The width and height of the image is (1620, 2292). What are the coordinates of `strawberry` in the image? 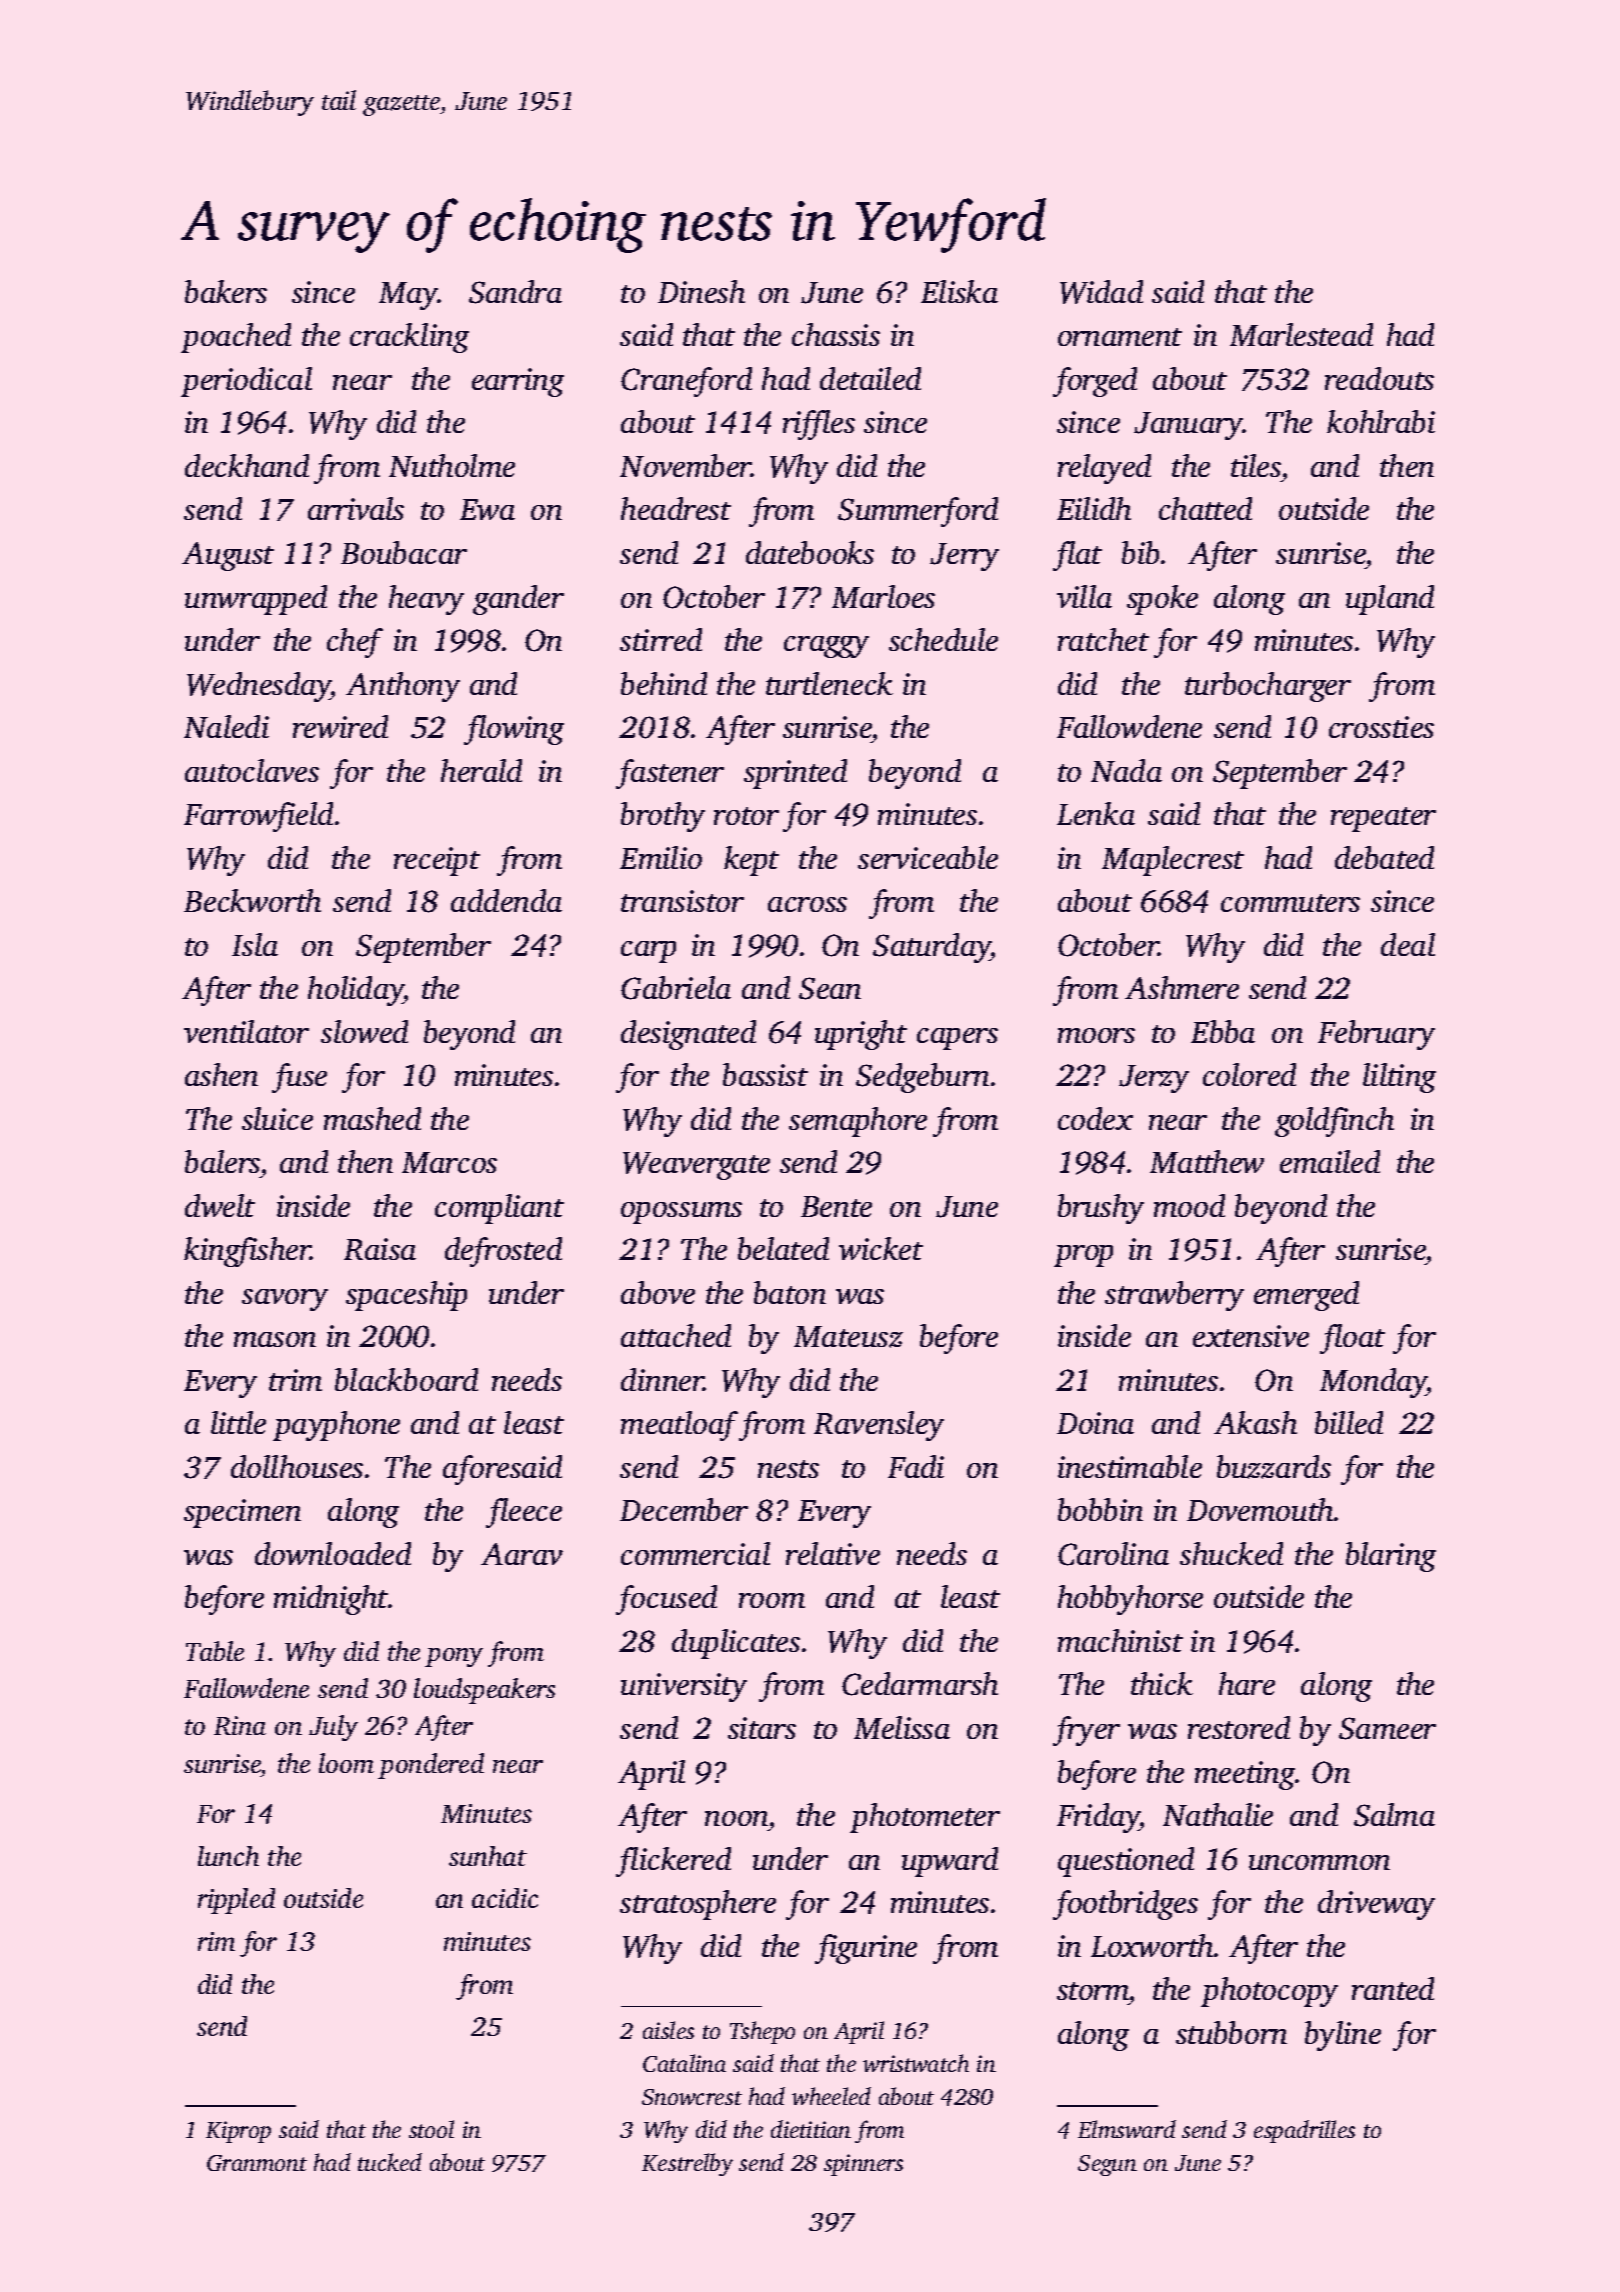 It's located at (1174, 1296).
